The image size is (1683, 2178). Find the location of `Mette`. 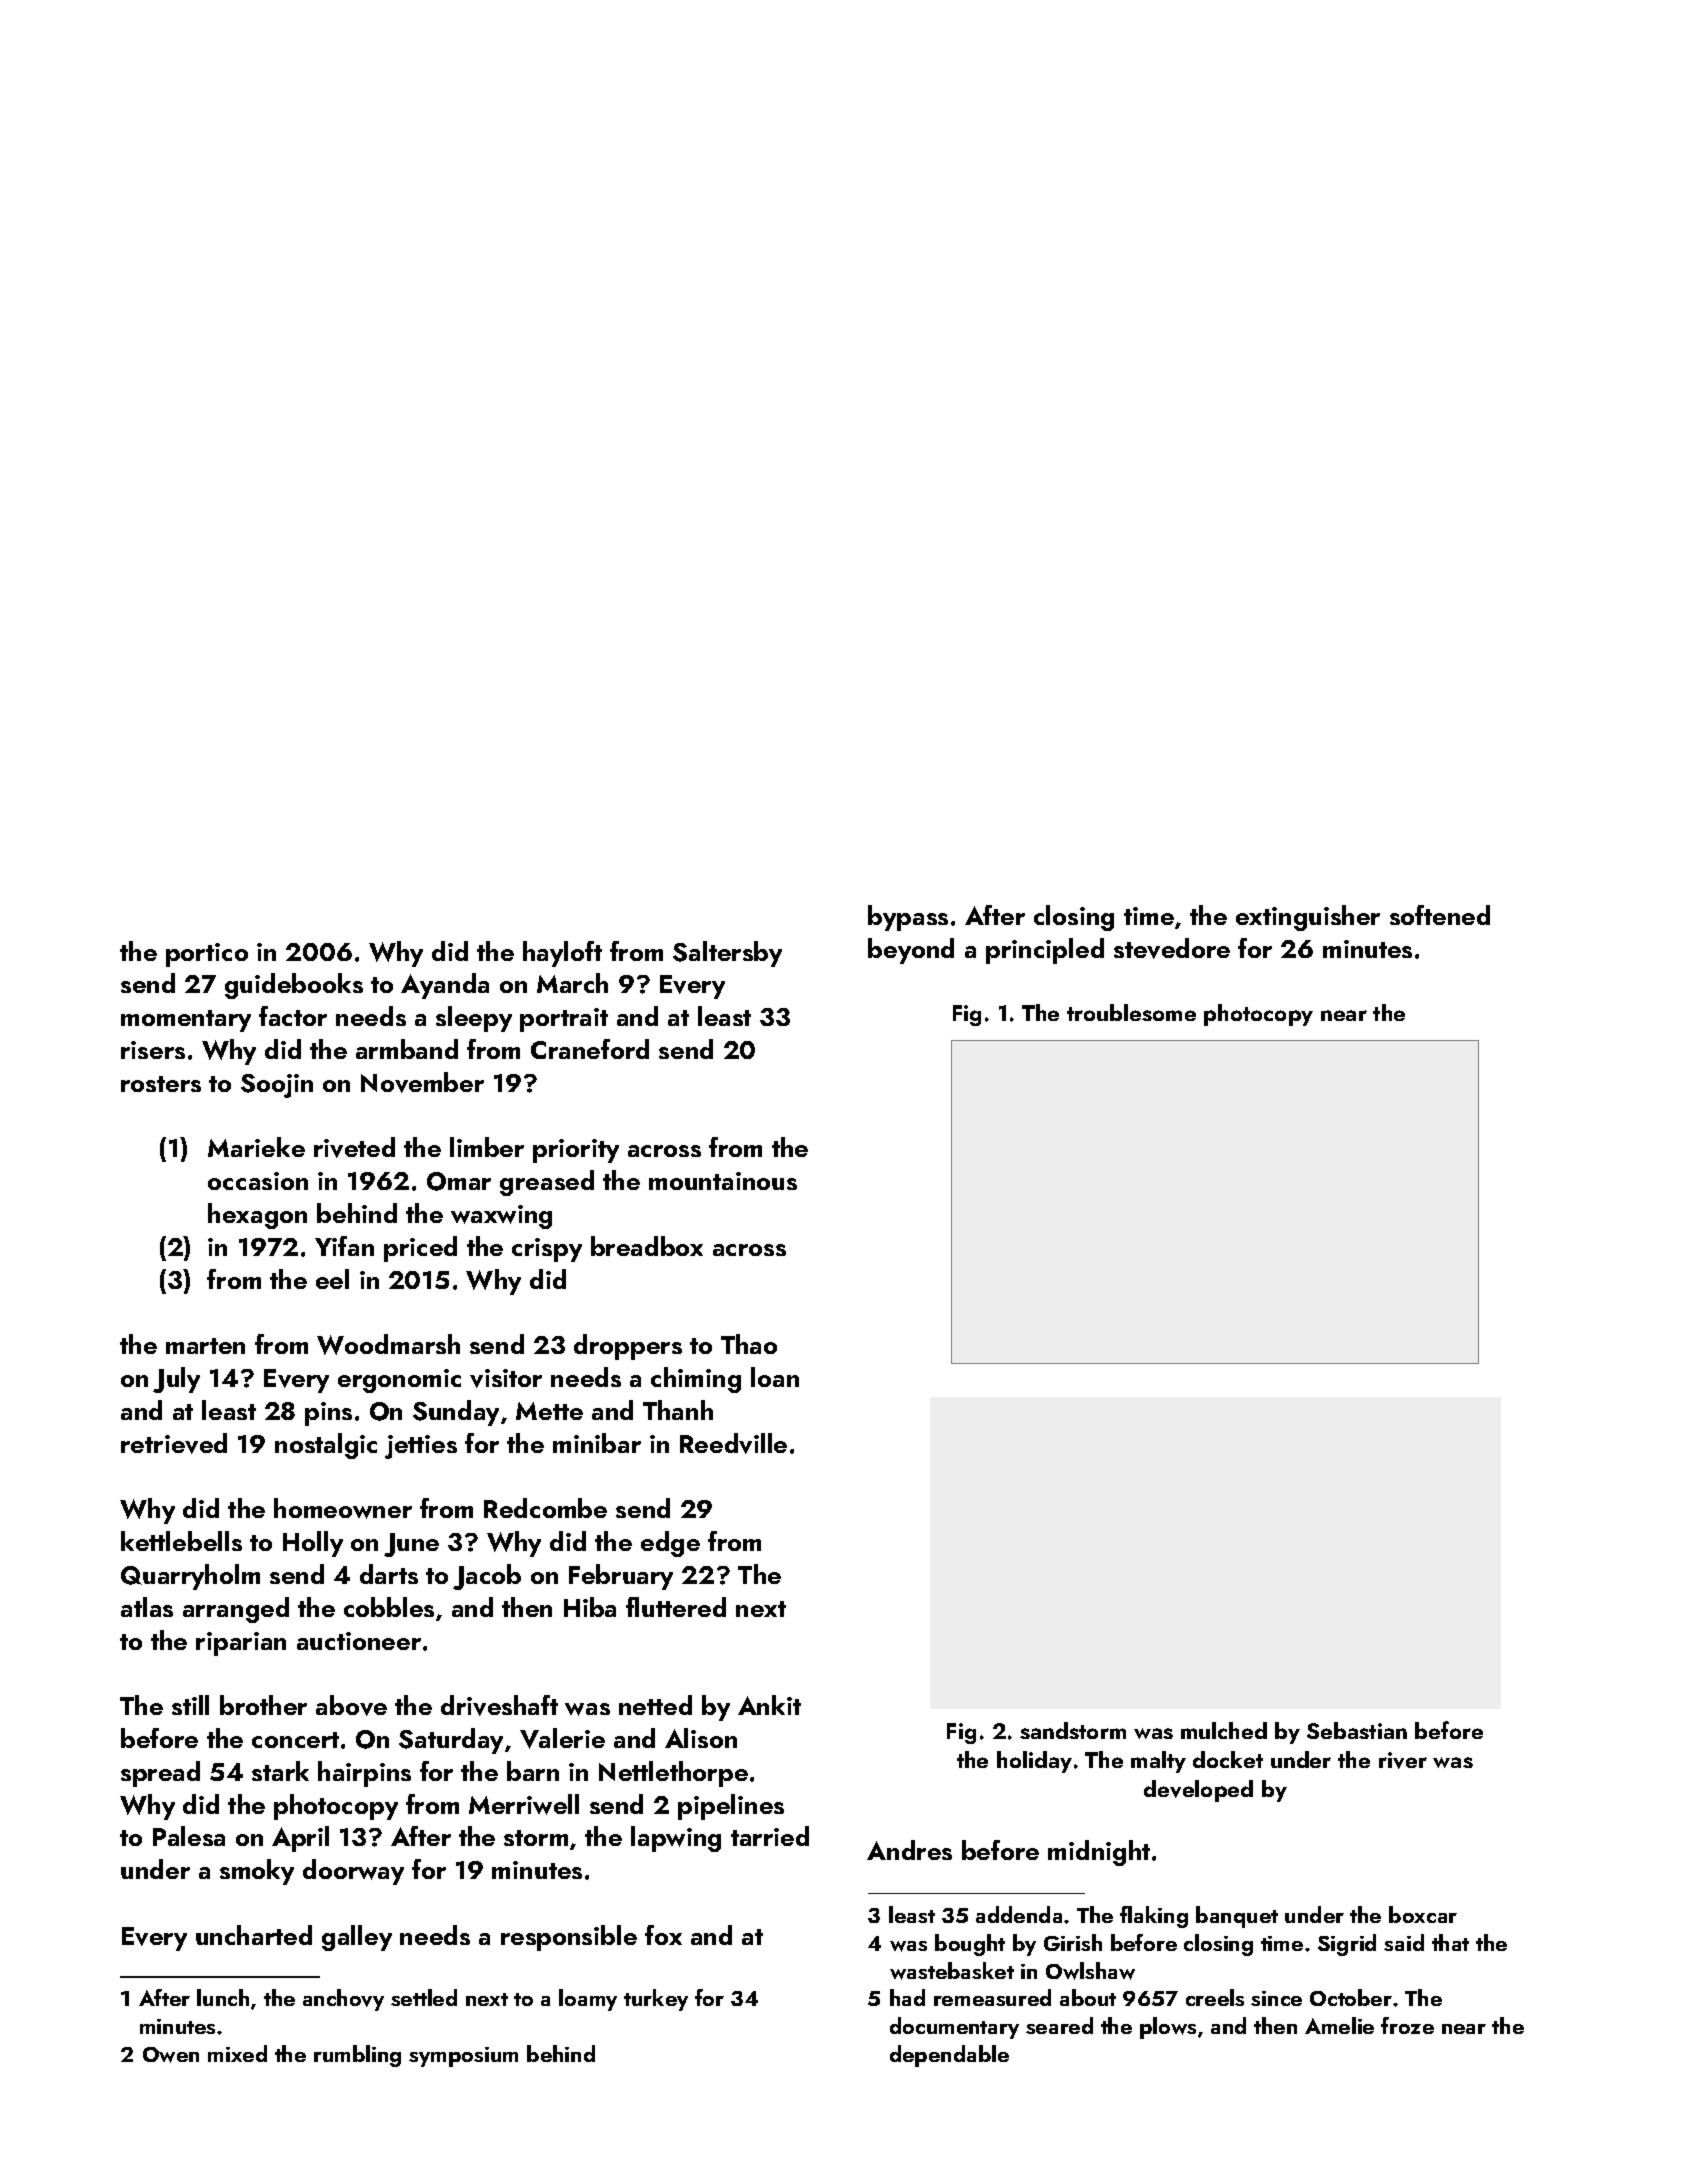

Mette is located at coordinates (549, 1411).
